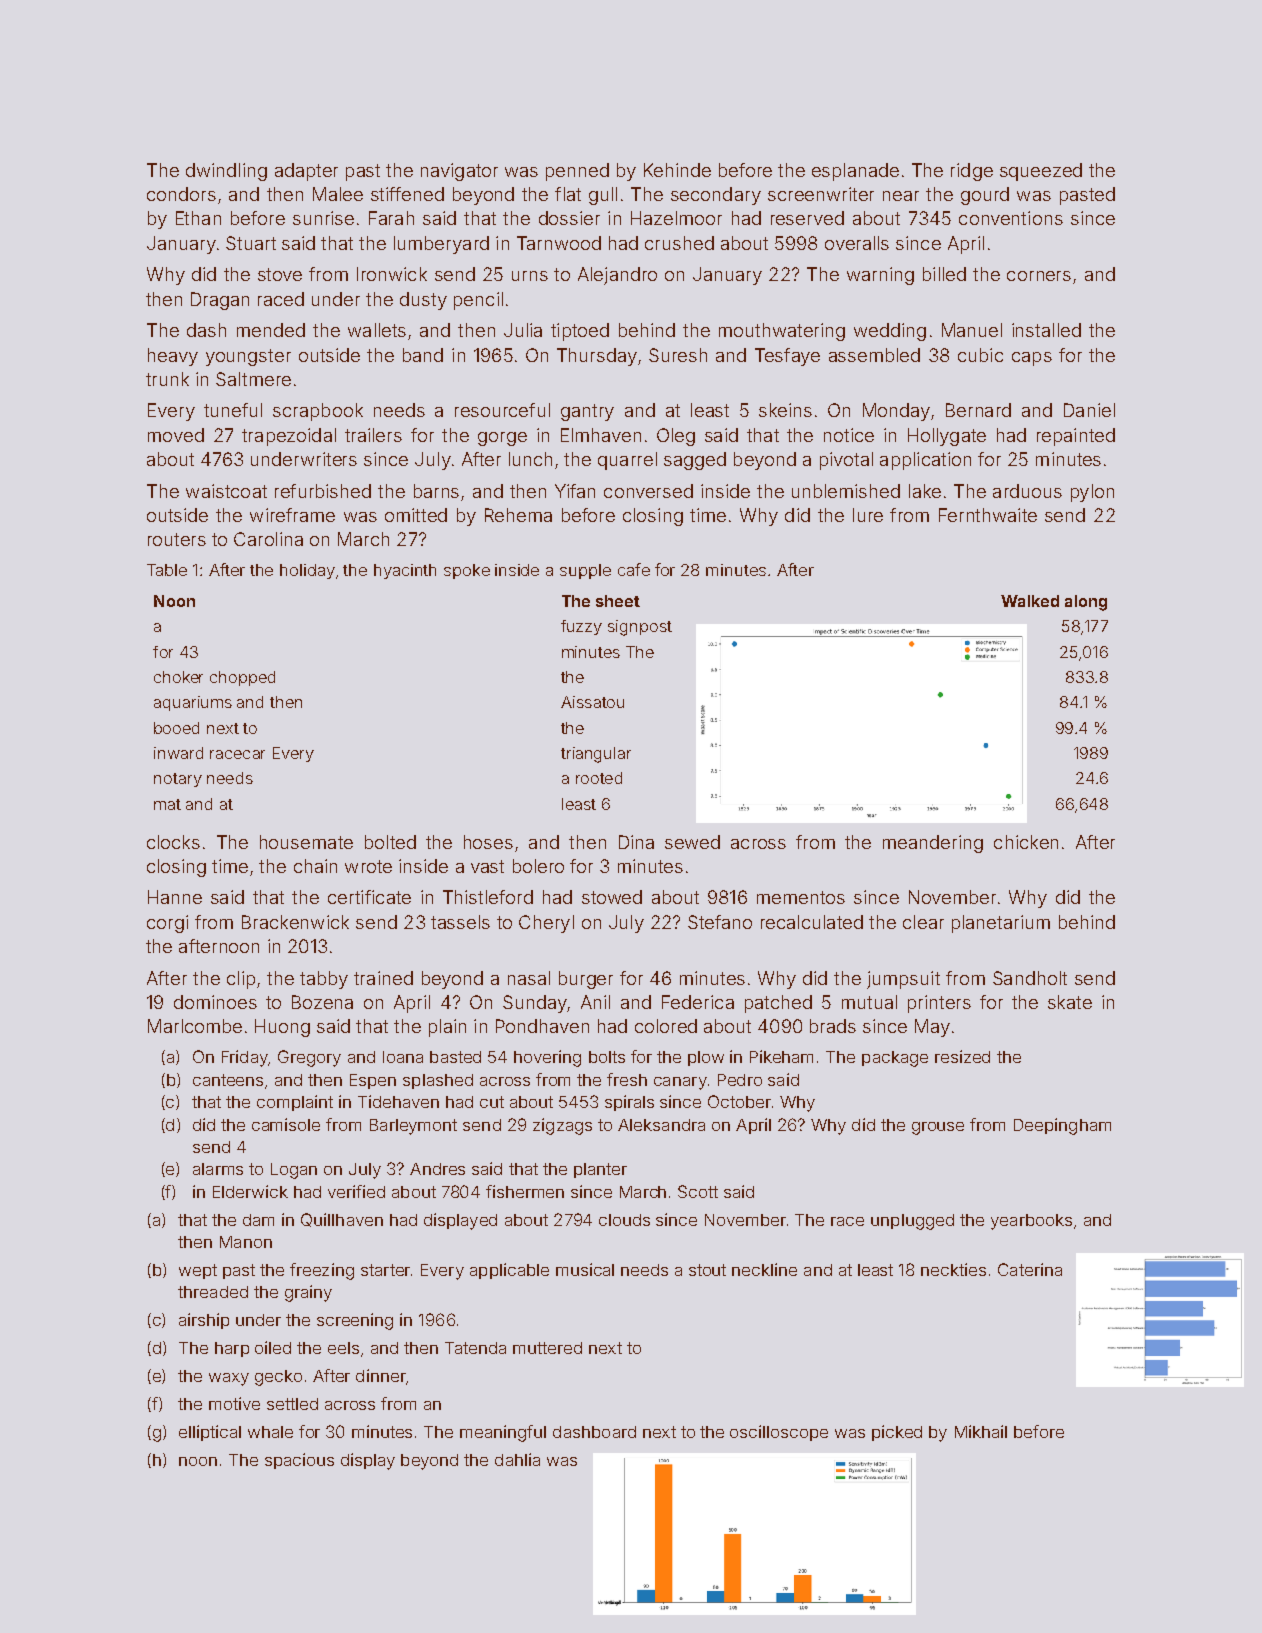 The height and width of the image is (1633, 1262). Describe the element at coordinates (1030, 601) in the image. I see `Walked` at that location.
